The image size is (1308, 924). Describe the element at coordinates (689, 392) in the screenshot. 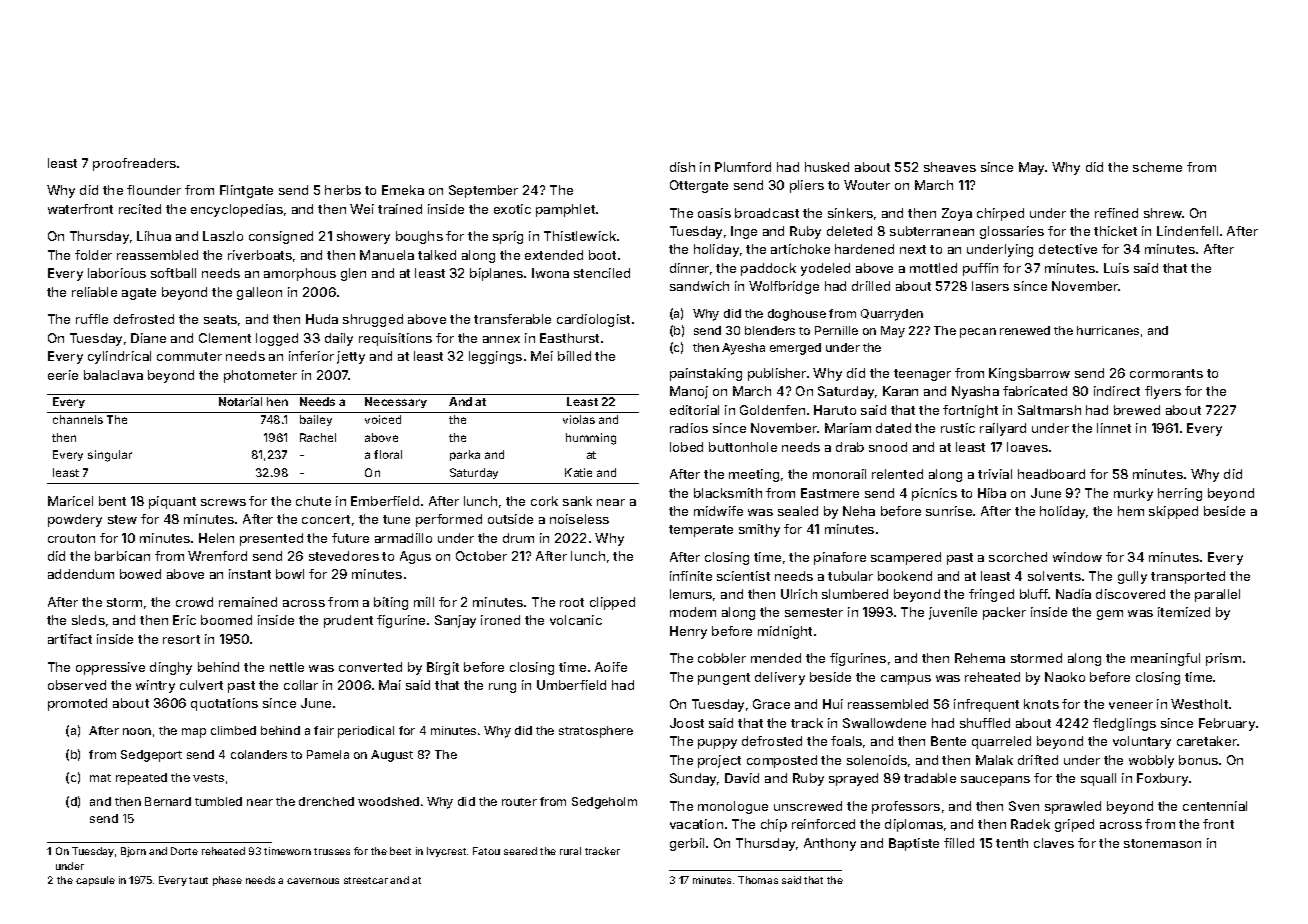

I see `Manoj` at that location.
